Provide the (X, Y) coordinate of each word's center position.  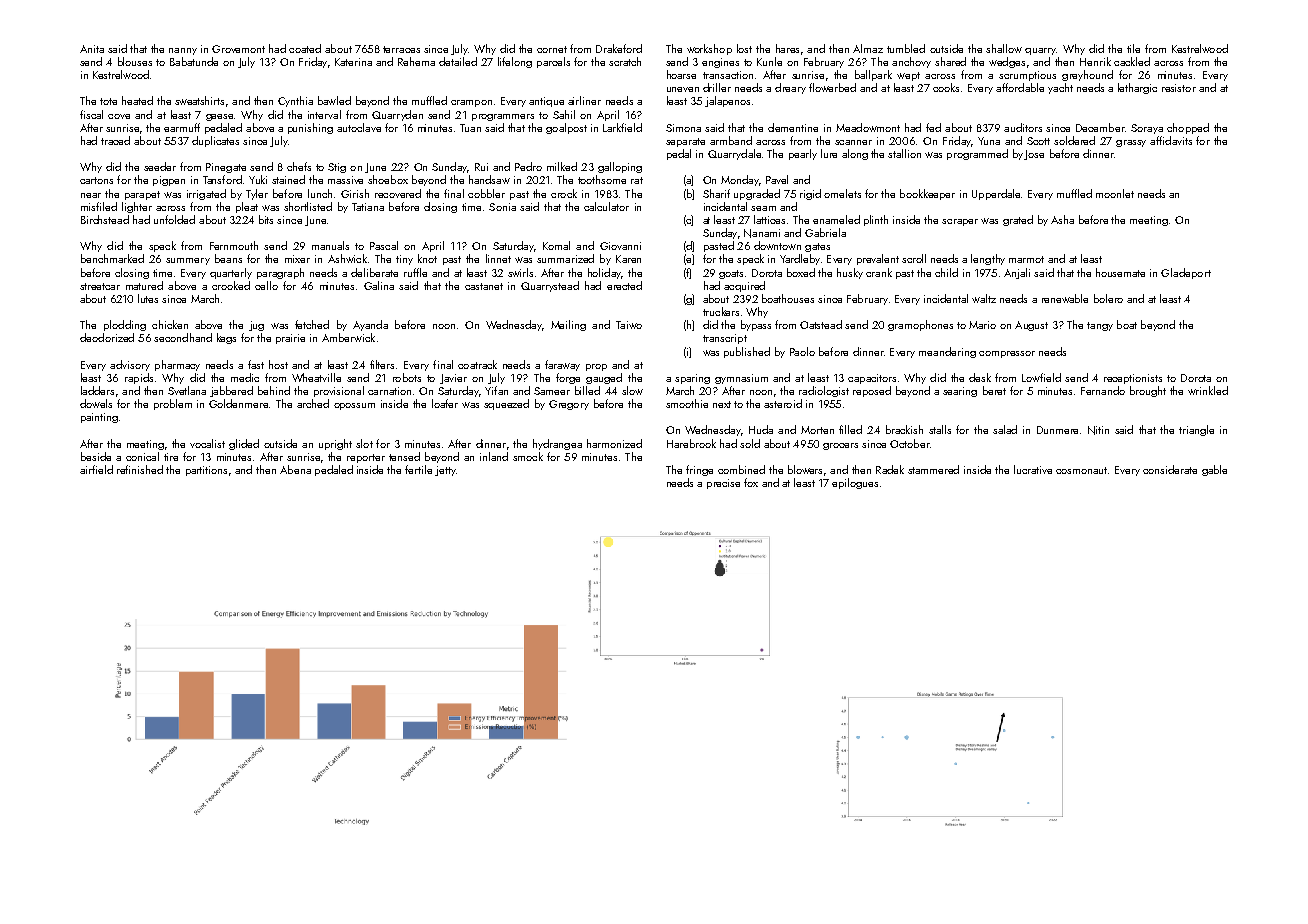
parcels (553, 62)
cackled (1132, 61)
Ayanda (370, 325)
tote (108, 101)
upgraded (757, 194)
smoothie (687, 403)
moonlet (1115, 193)
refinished (140, 469)
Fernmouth (234, 245)
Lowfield (1041, 377)
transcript (725, 339)
